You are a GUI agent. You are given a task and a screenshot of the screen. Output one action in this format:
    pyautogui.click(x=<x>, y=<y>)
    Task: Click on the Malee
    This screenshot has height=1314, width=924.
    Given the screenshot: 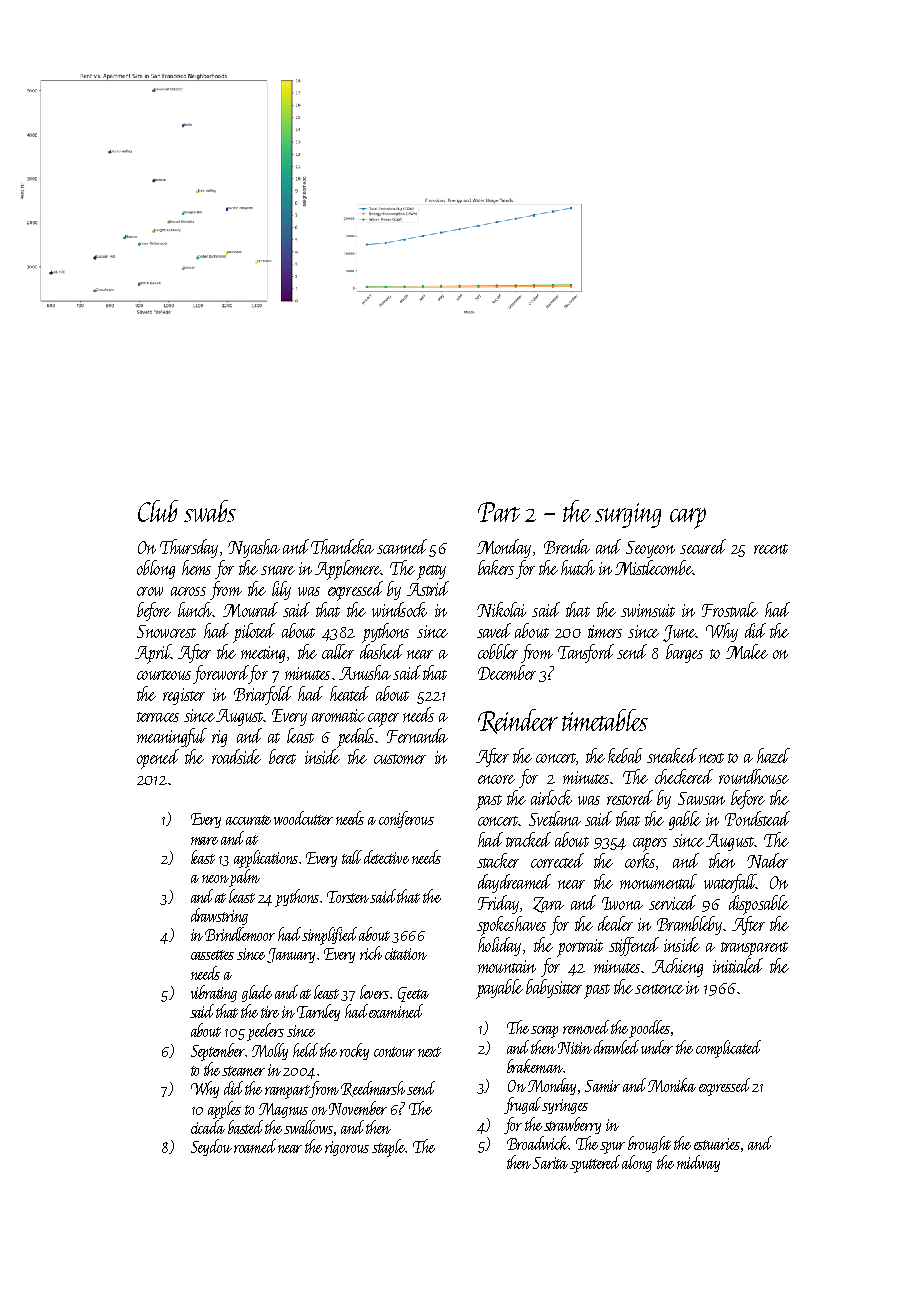 What is the action you would take?
    pyautogui.click(x=747, y=651)
